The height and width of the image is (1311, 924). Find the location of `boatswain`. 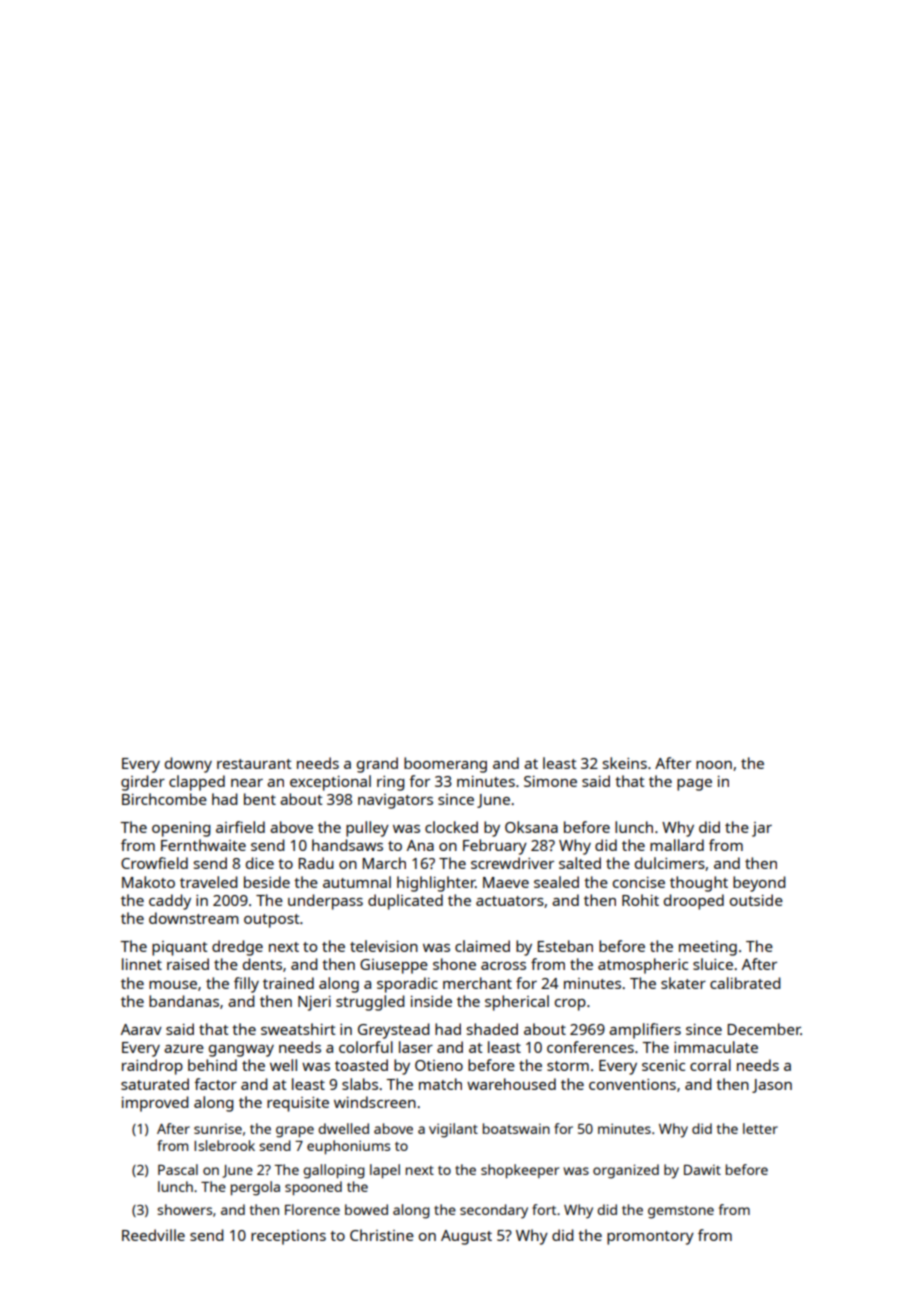

boatswain is located at coordinates (516, 1128).
